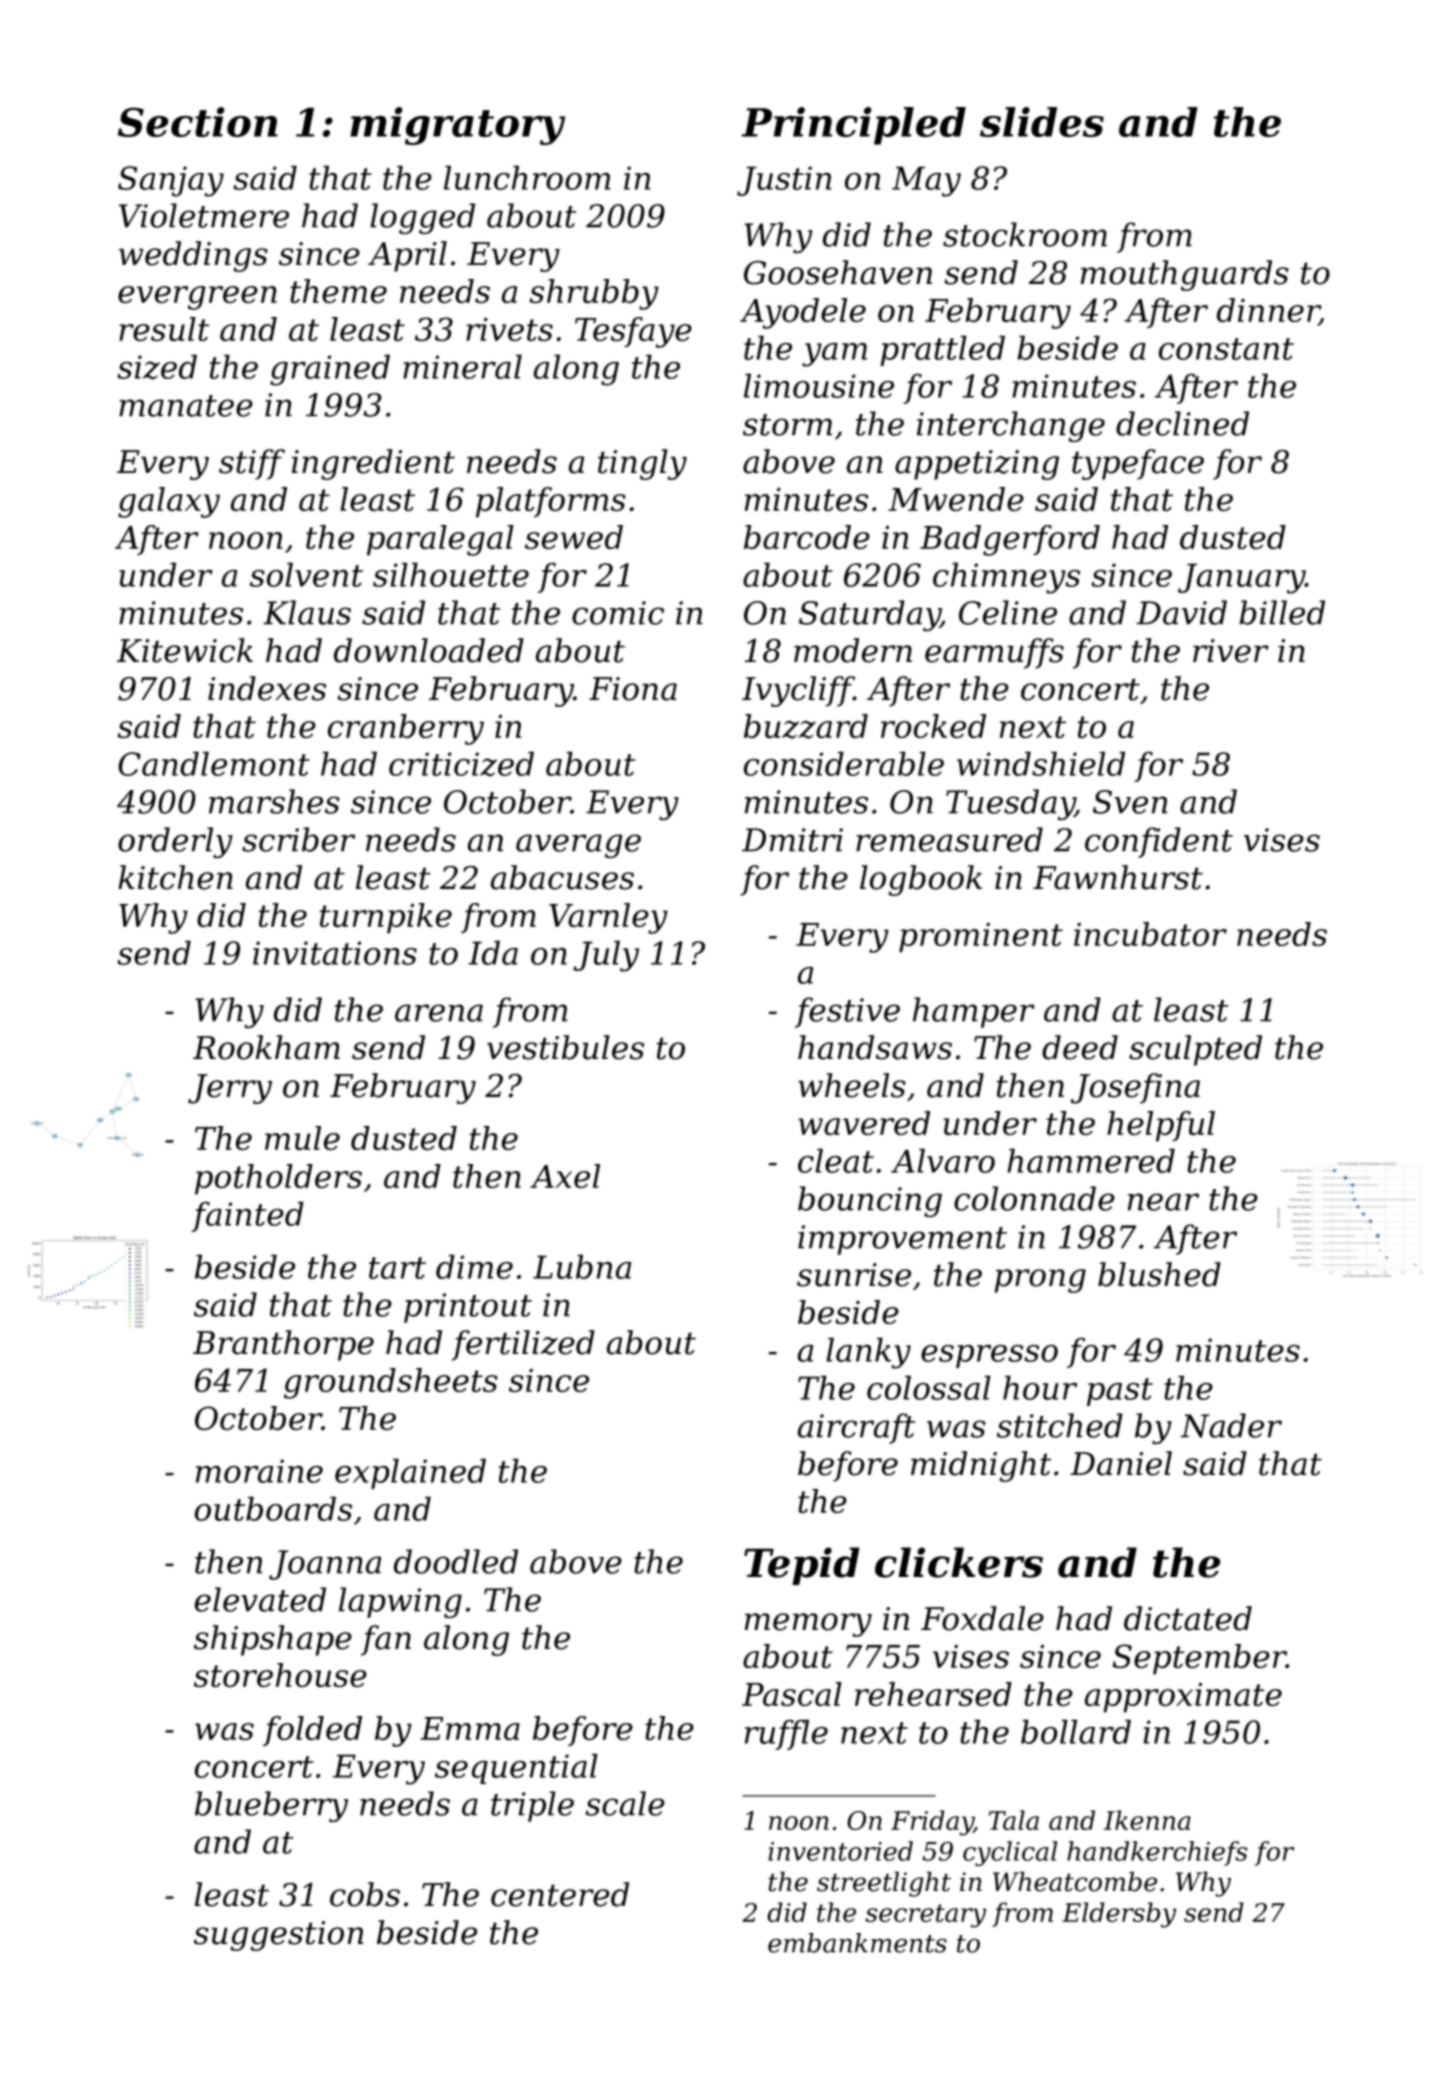 The height and width of the page is (2100, 1450). I want to click on confident, so click(1159, 842).
